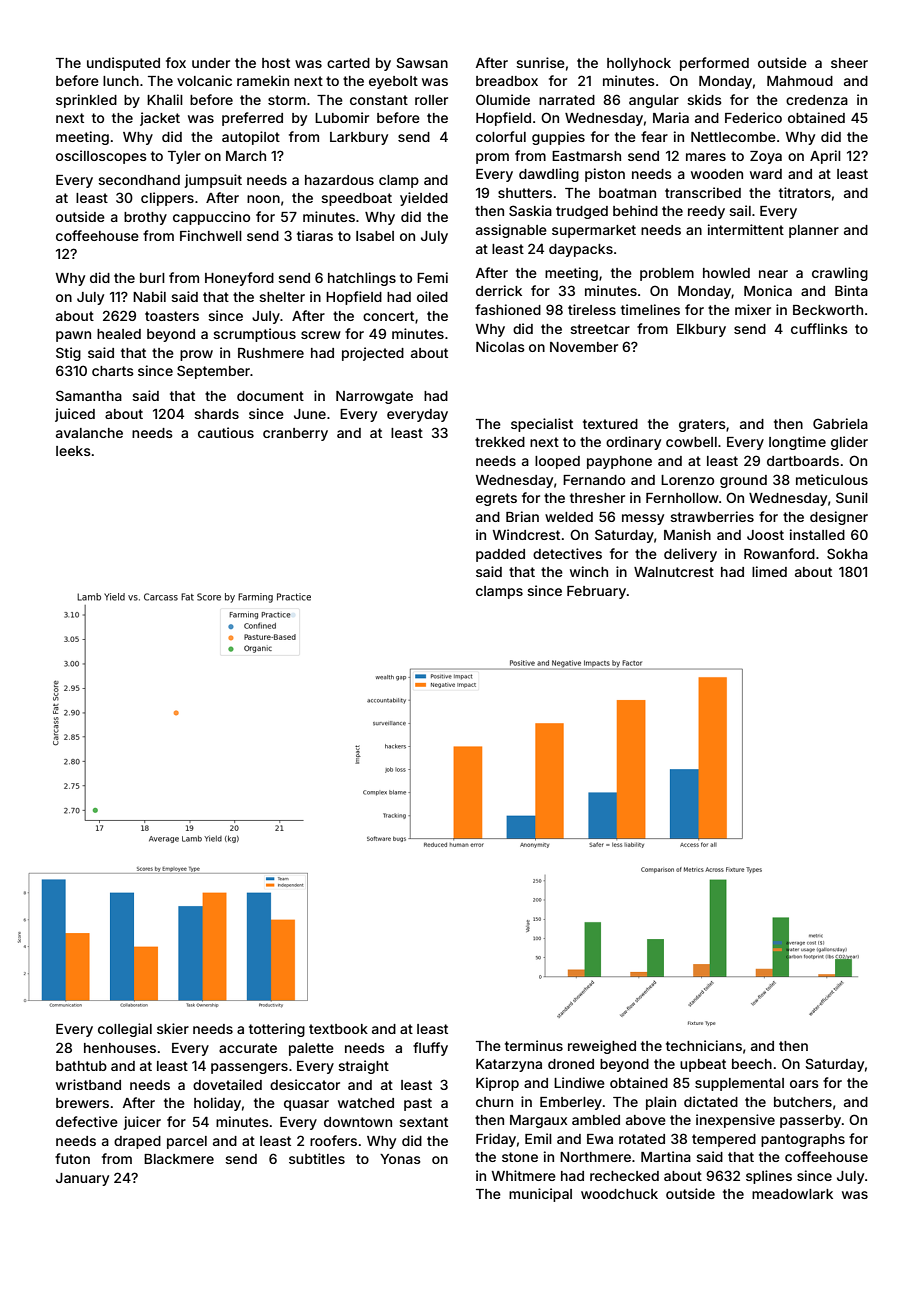  I want to click on Sokha, so click(847, 553).
